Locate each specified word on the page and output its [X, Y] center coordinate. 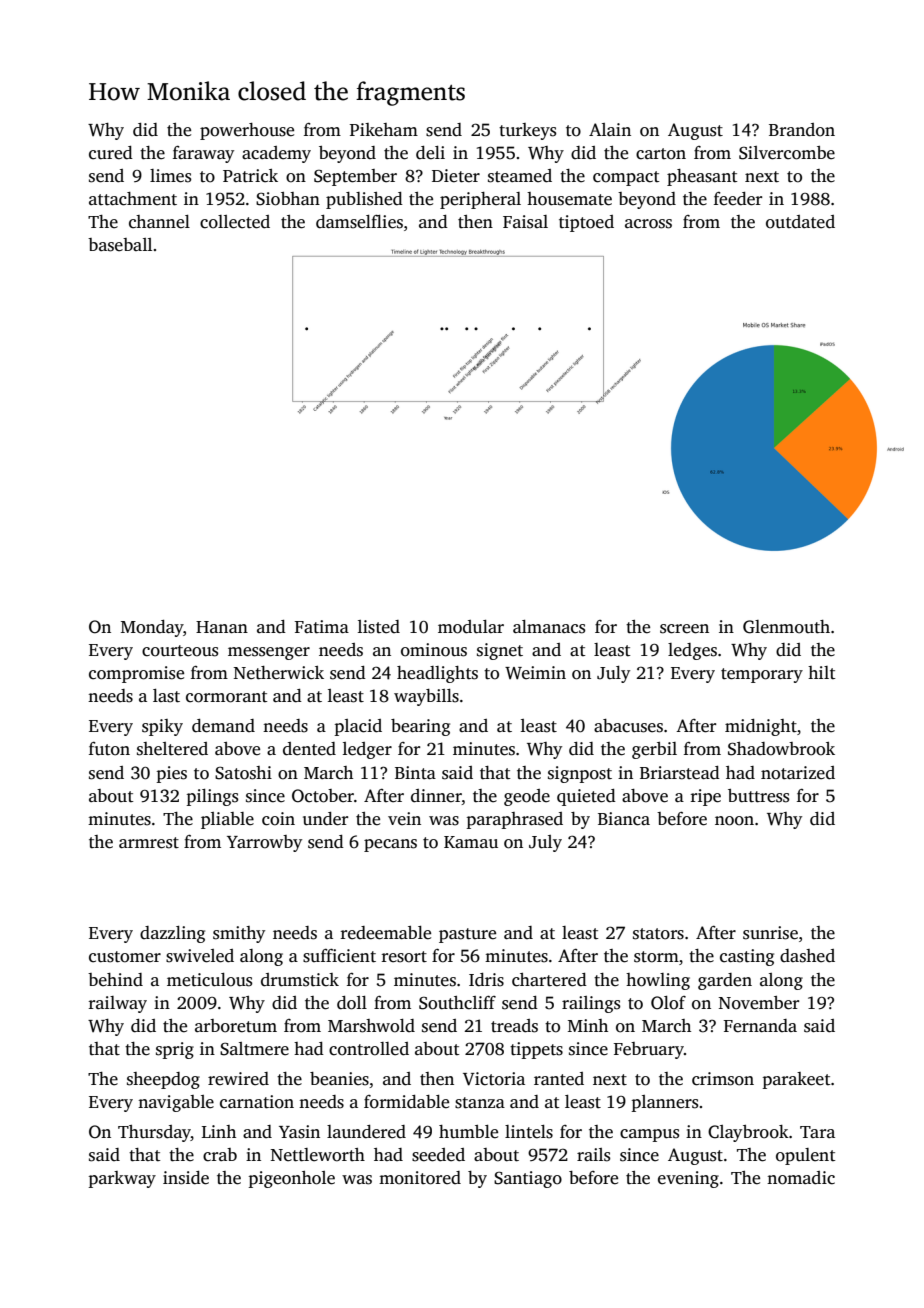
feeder [738, 199]
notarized [798, 773]
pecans [390, 845]
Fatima [321, 627]
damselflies [359, 222]
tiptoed [586, 223]
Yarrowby [264, 843]
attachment [133, 199]
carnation [257, 1102]
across [648, 224]
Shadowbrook [781, 749]
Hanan [222, 627]
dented [309, 749]
